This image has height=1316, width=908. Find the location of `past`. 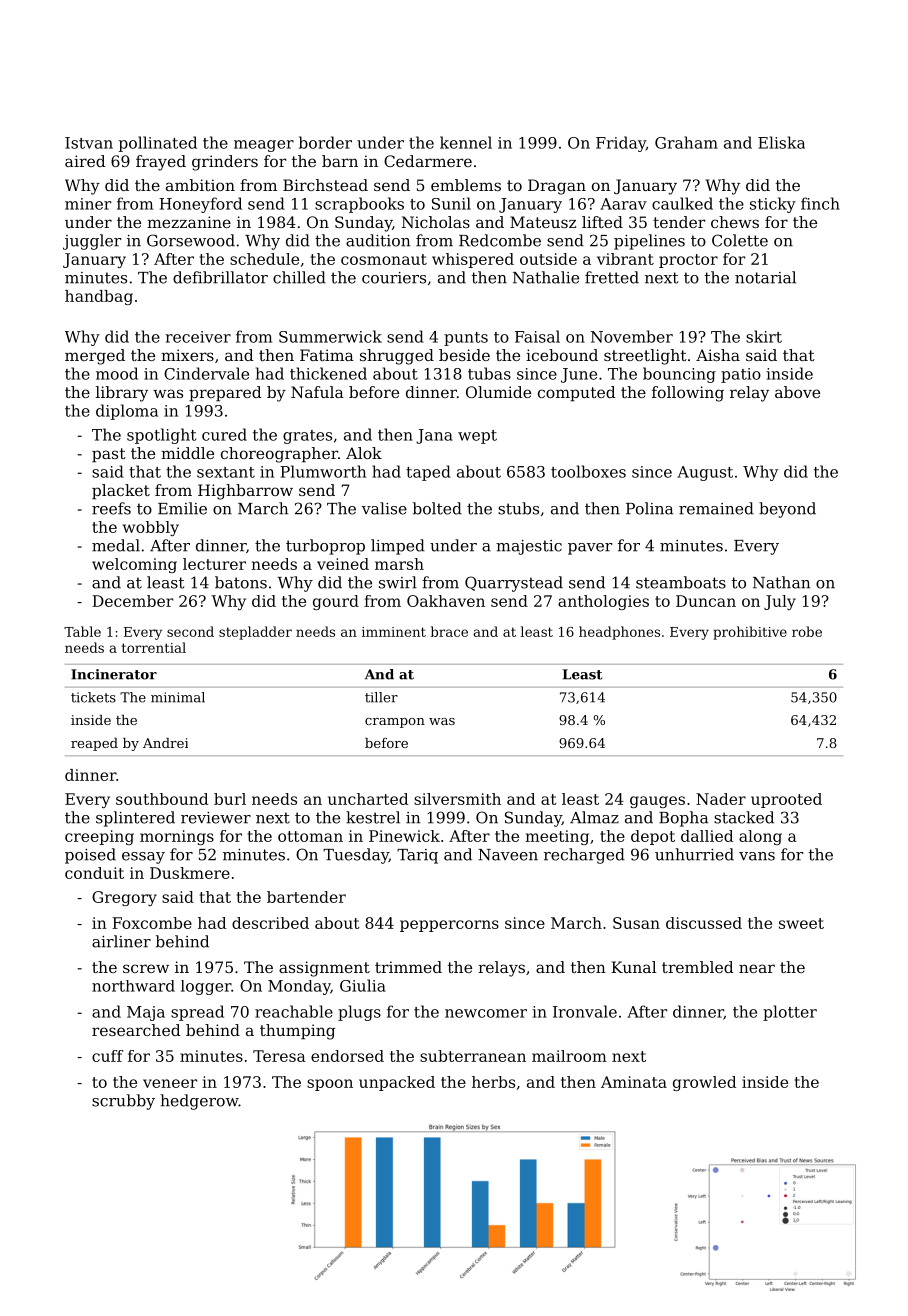

past is located at coordinates (109, 455).
